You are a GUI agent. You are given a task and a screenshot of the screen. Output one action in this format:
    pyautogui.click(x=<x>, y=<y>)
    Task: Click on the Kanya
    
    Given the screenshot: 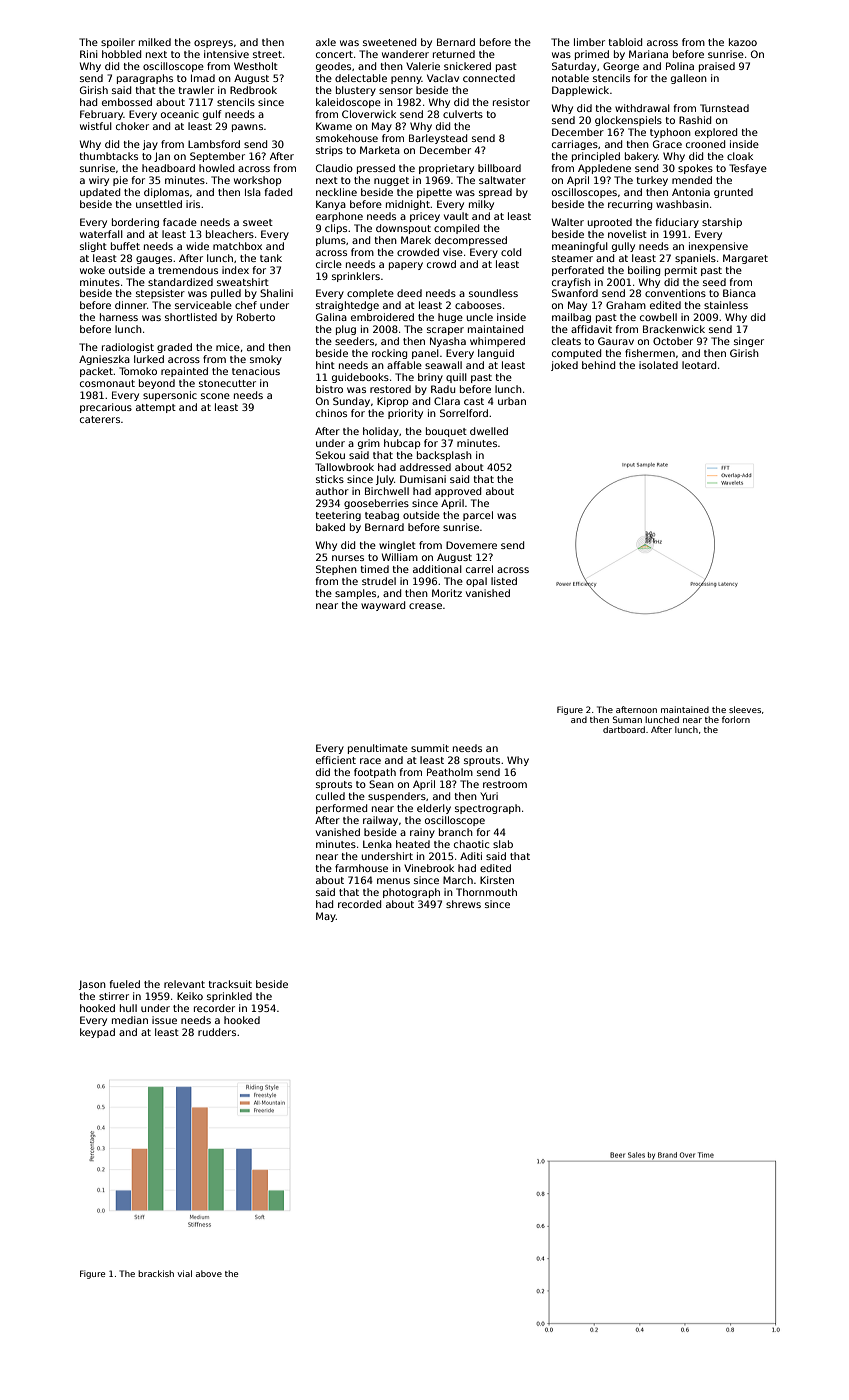 What is the action you would take?
    pyautogui.click(x=331, y=205)
